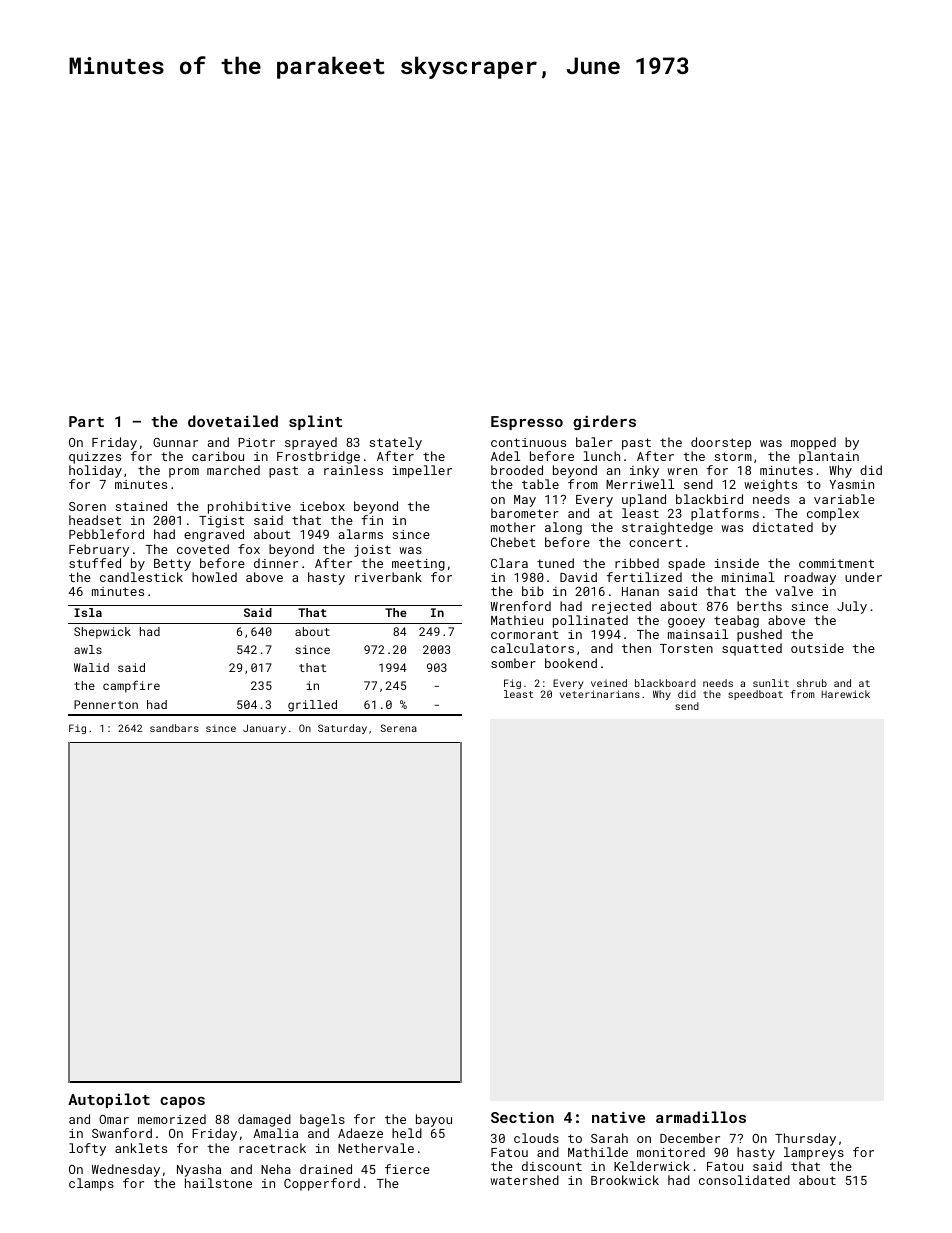 The width and height of the screenshot is (952, 1233). Describe the element at coordinates (86, 421) in the screenshot. I see `Part` at that location.
